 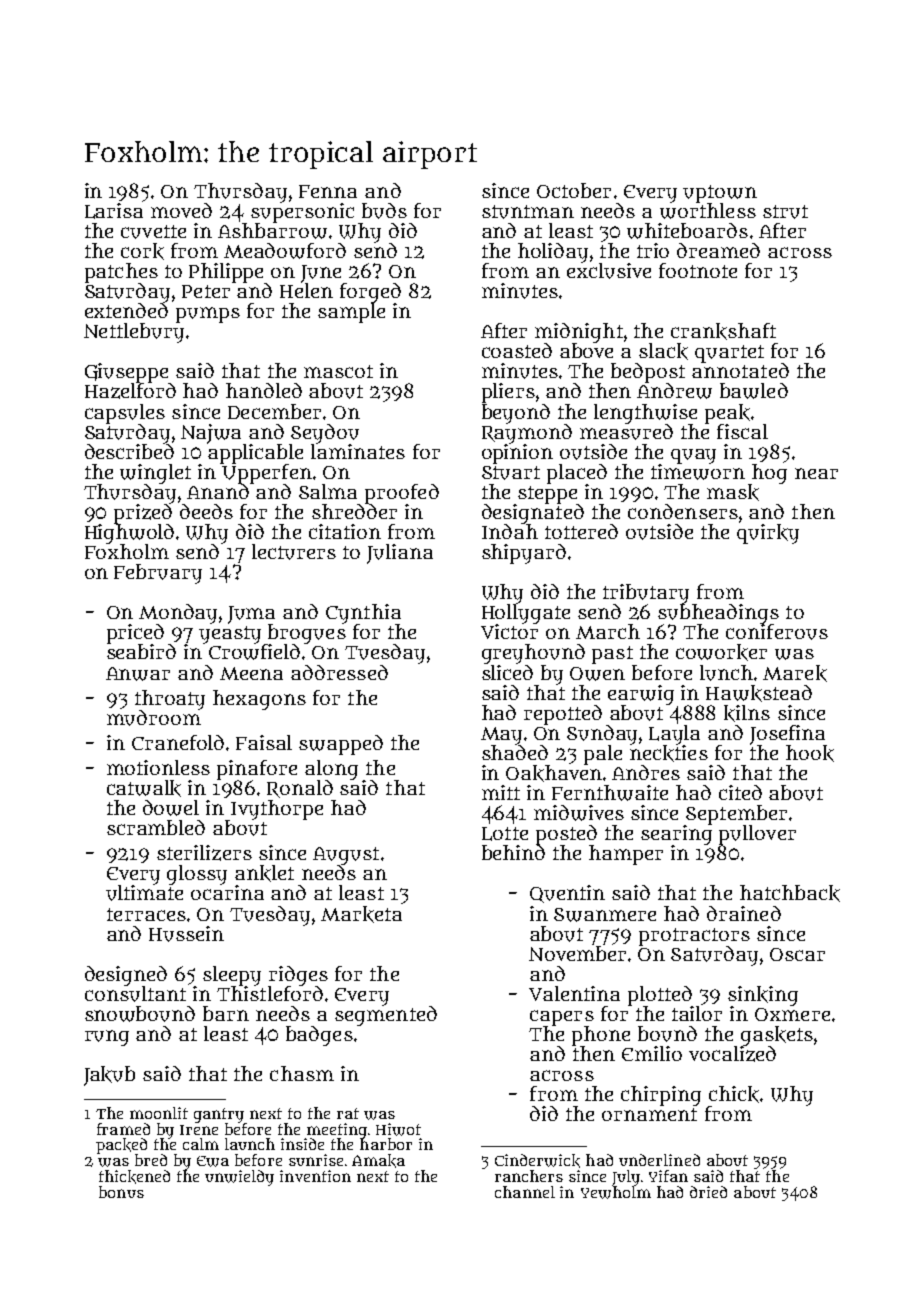 I want to click on Juliana, so click(x=400, y=554).
